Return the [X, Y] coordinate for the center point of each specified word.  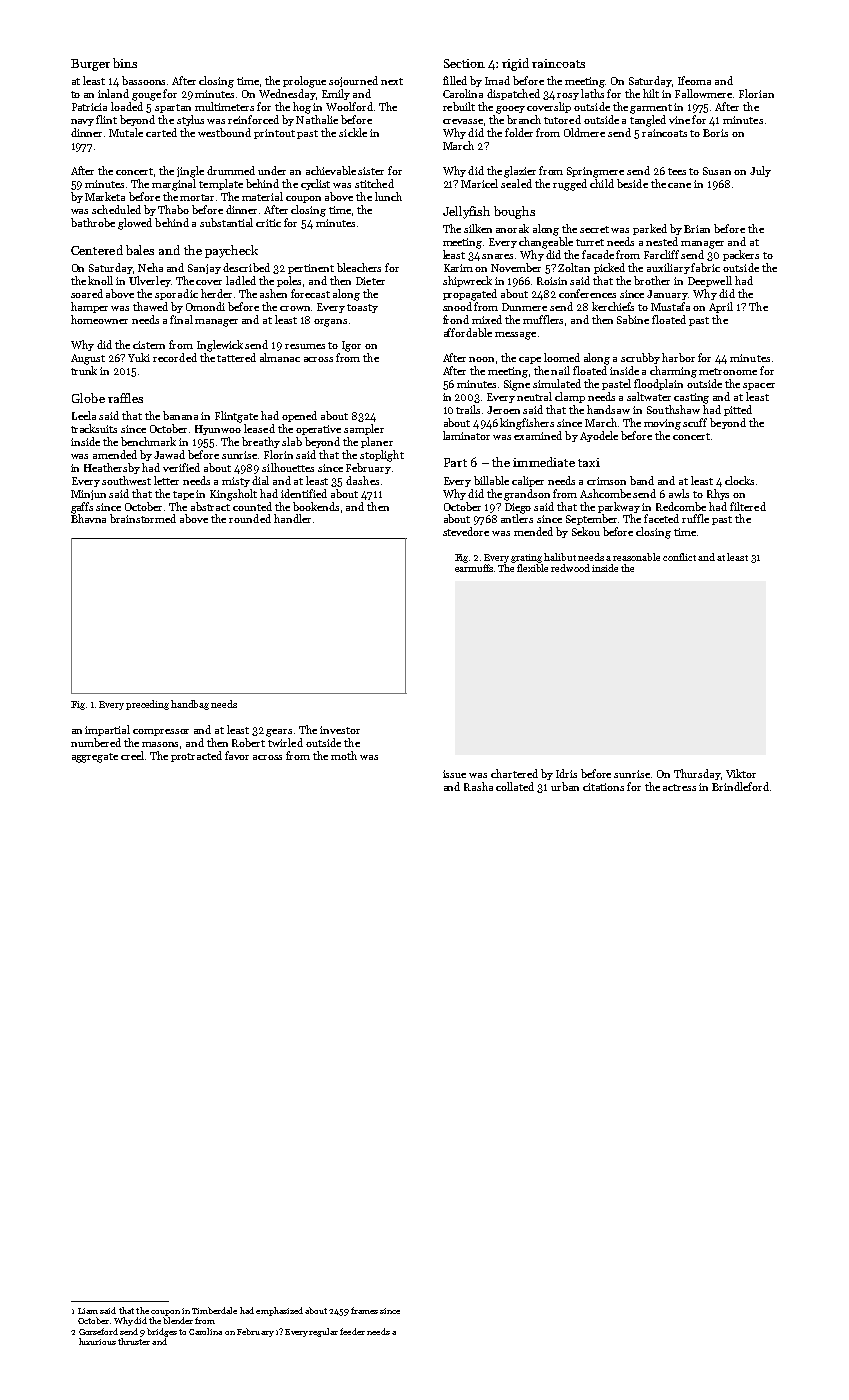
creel [132, 755]
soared [87, 293]
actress [679, 787]
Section [464, 63]
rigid [515, 64]
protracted [196, 756]
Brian [697, 229]
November [516, 267]
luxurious [97, 1341]
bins [125, 63]
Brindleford [740, 786]
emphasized [279, 1311]
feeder [352, 1331]
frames [364, 1310]
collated [515, 786]
